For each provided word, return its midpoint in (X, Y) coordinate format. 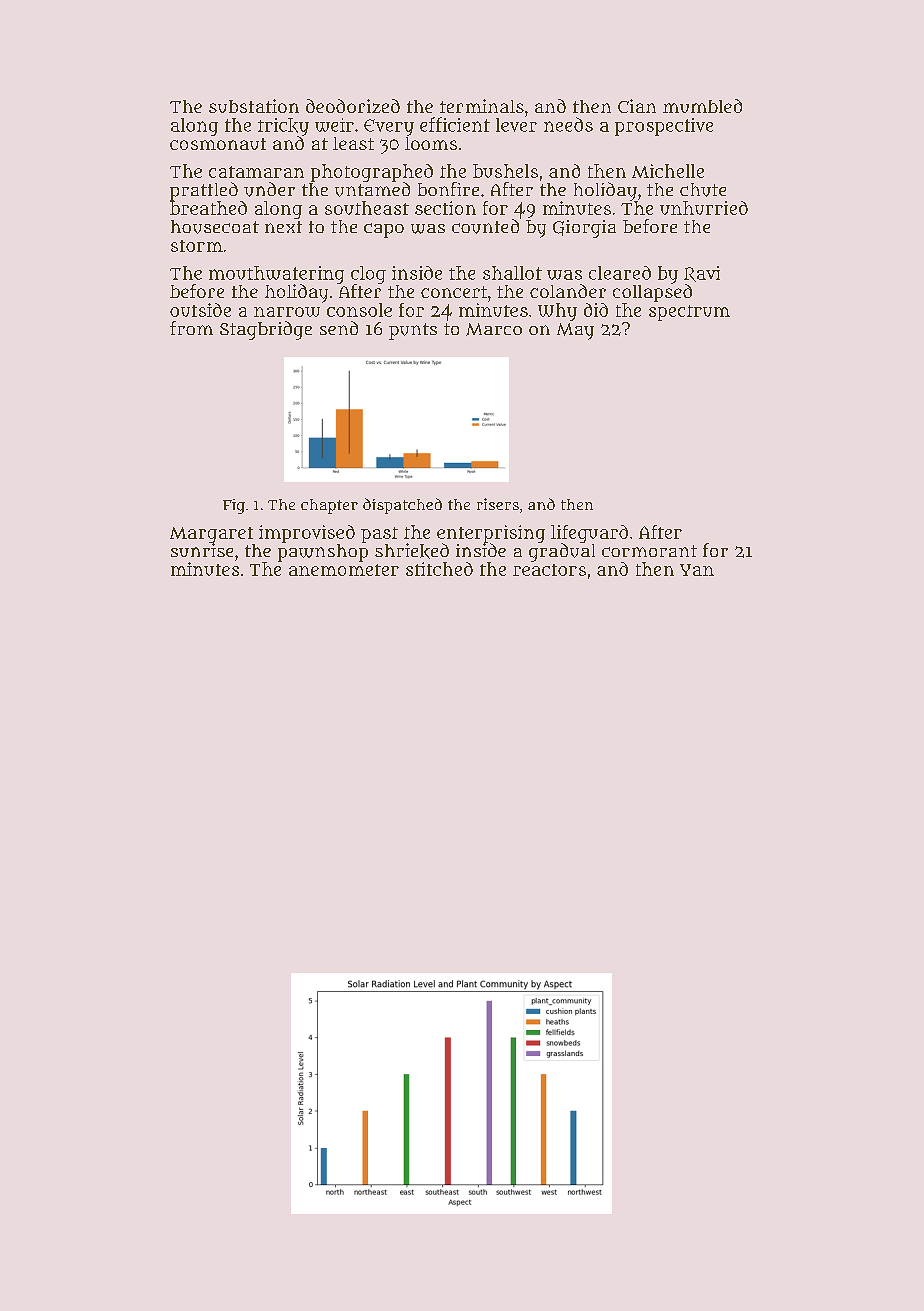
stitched (439, 569)
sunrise (202, 550)
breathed (208, 208)
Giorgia (584, 229)
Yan (697, 570)
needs (568, 124)
